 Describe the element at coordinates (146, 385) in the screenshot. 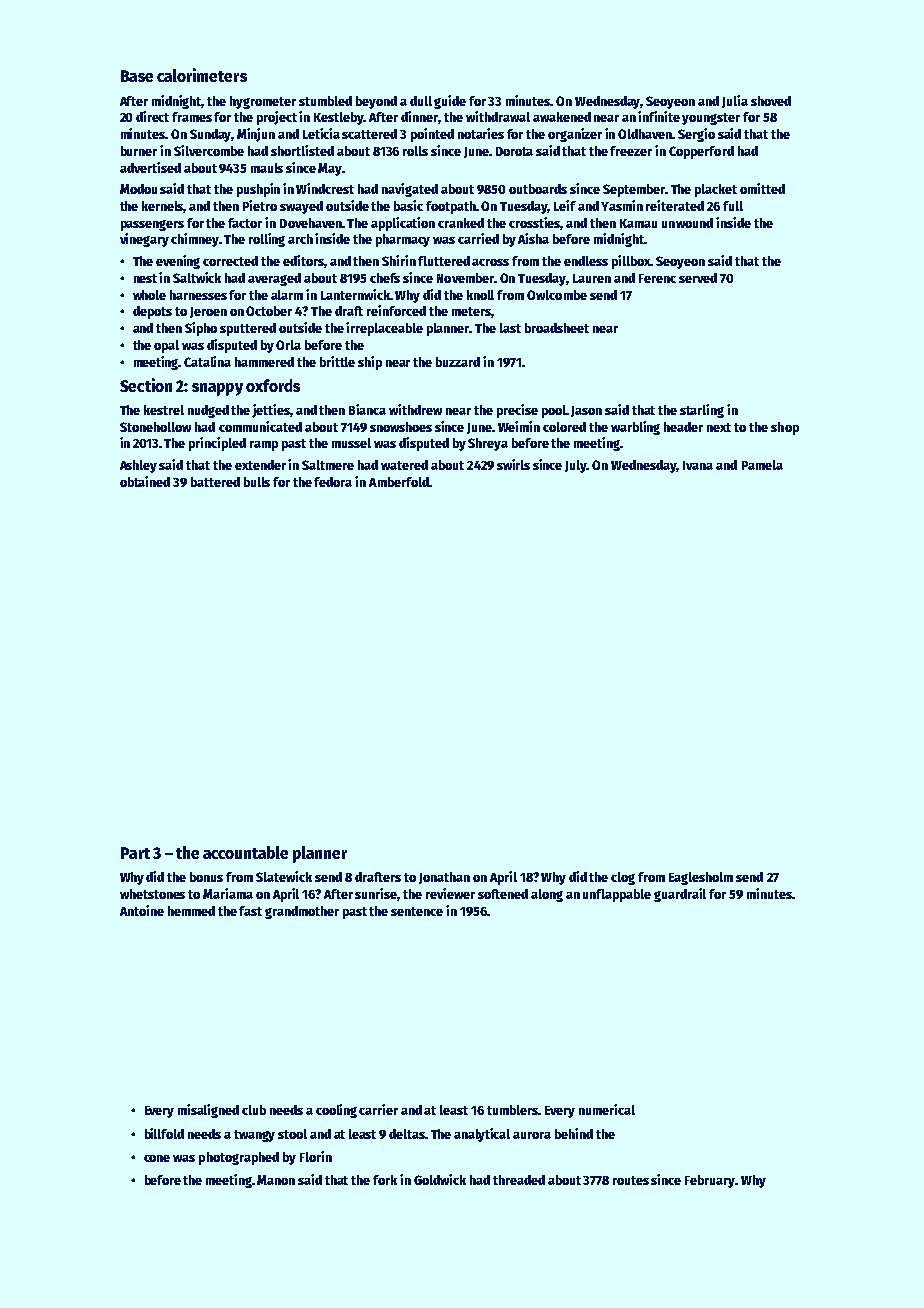

I see `Section` at that location.
